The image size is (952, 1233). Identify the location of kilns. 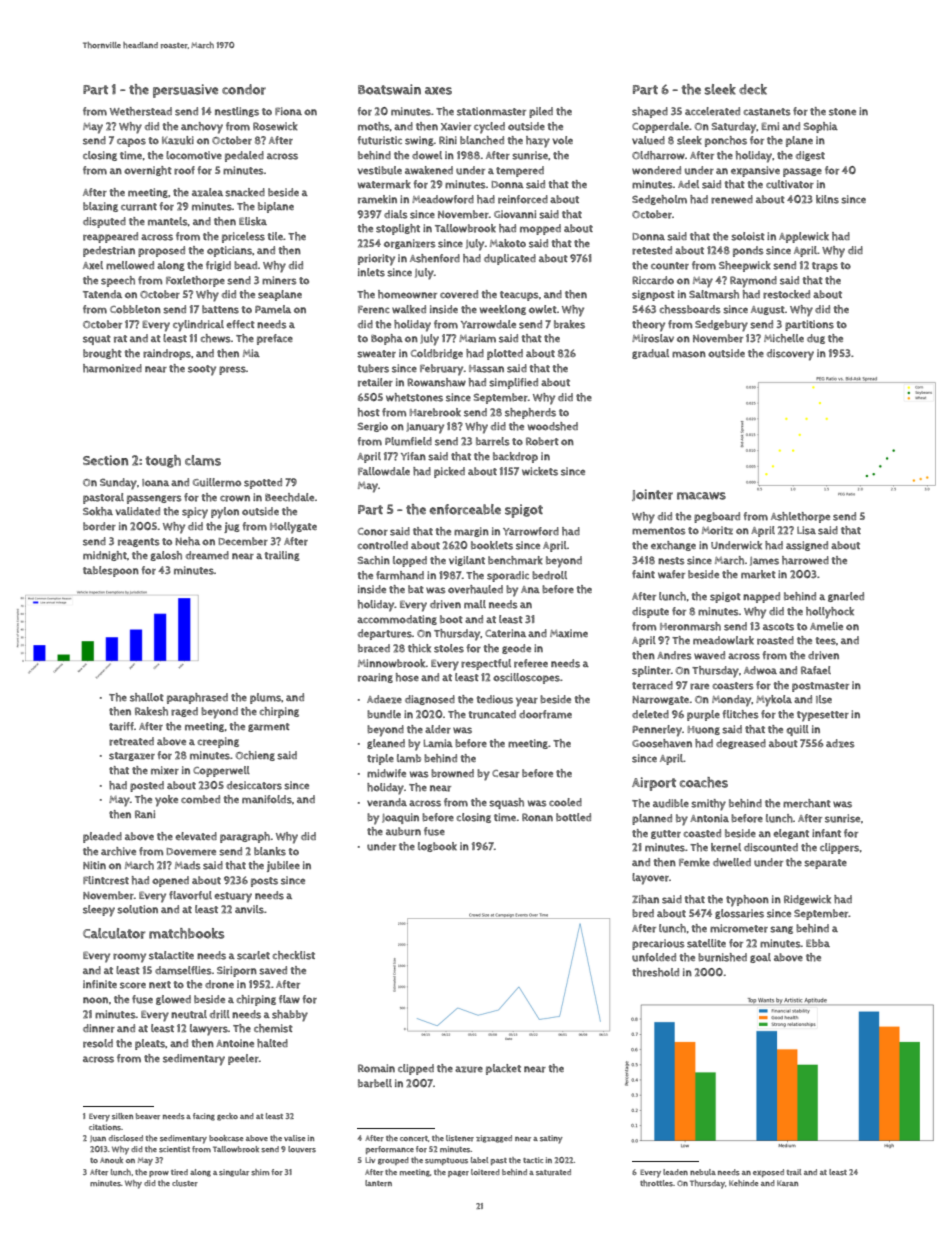
(827, 199).
